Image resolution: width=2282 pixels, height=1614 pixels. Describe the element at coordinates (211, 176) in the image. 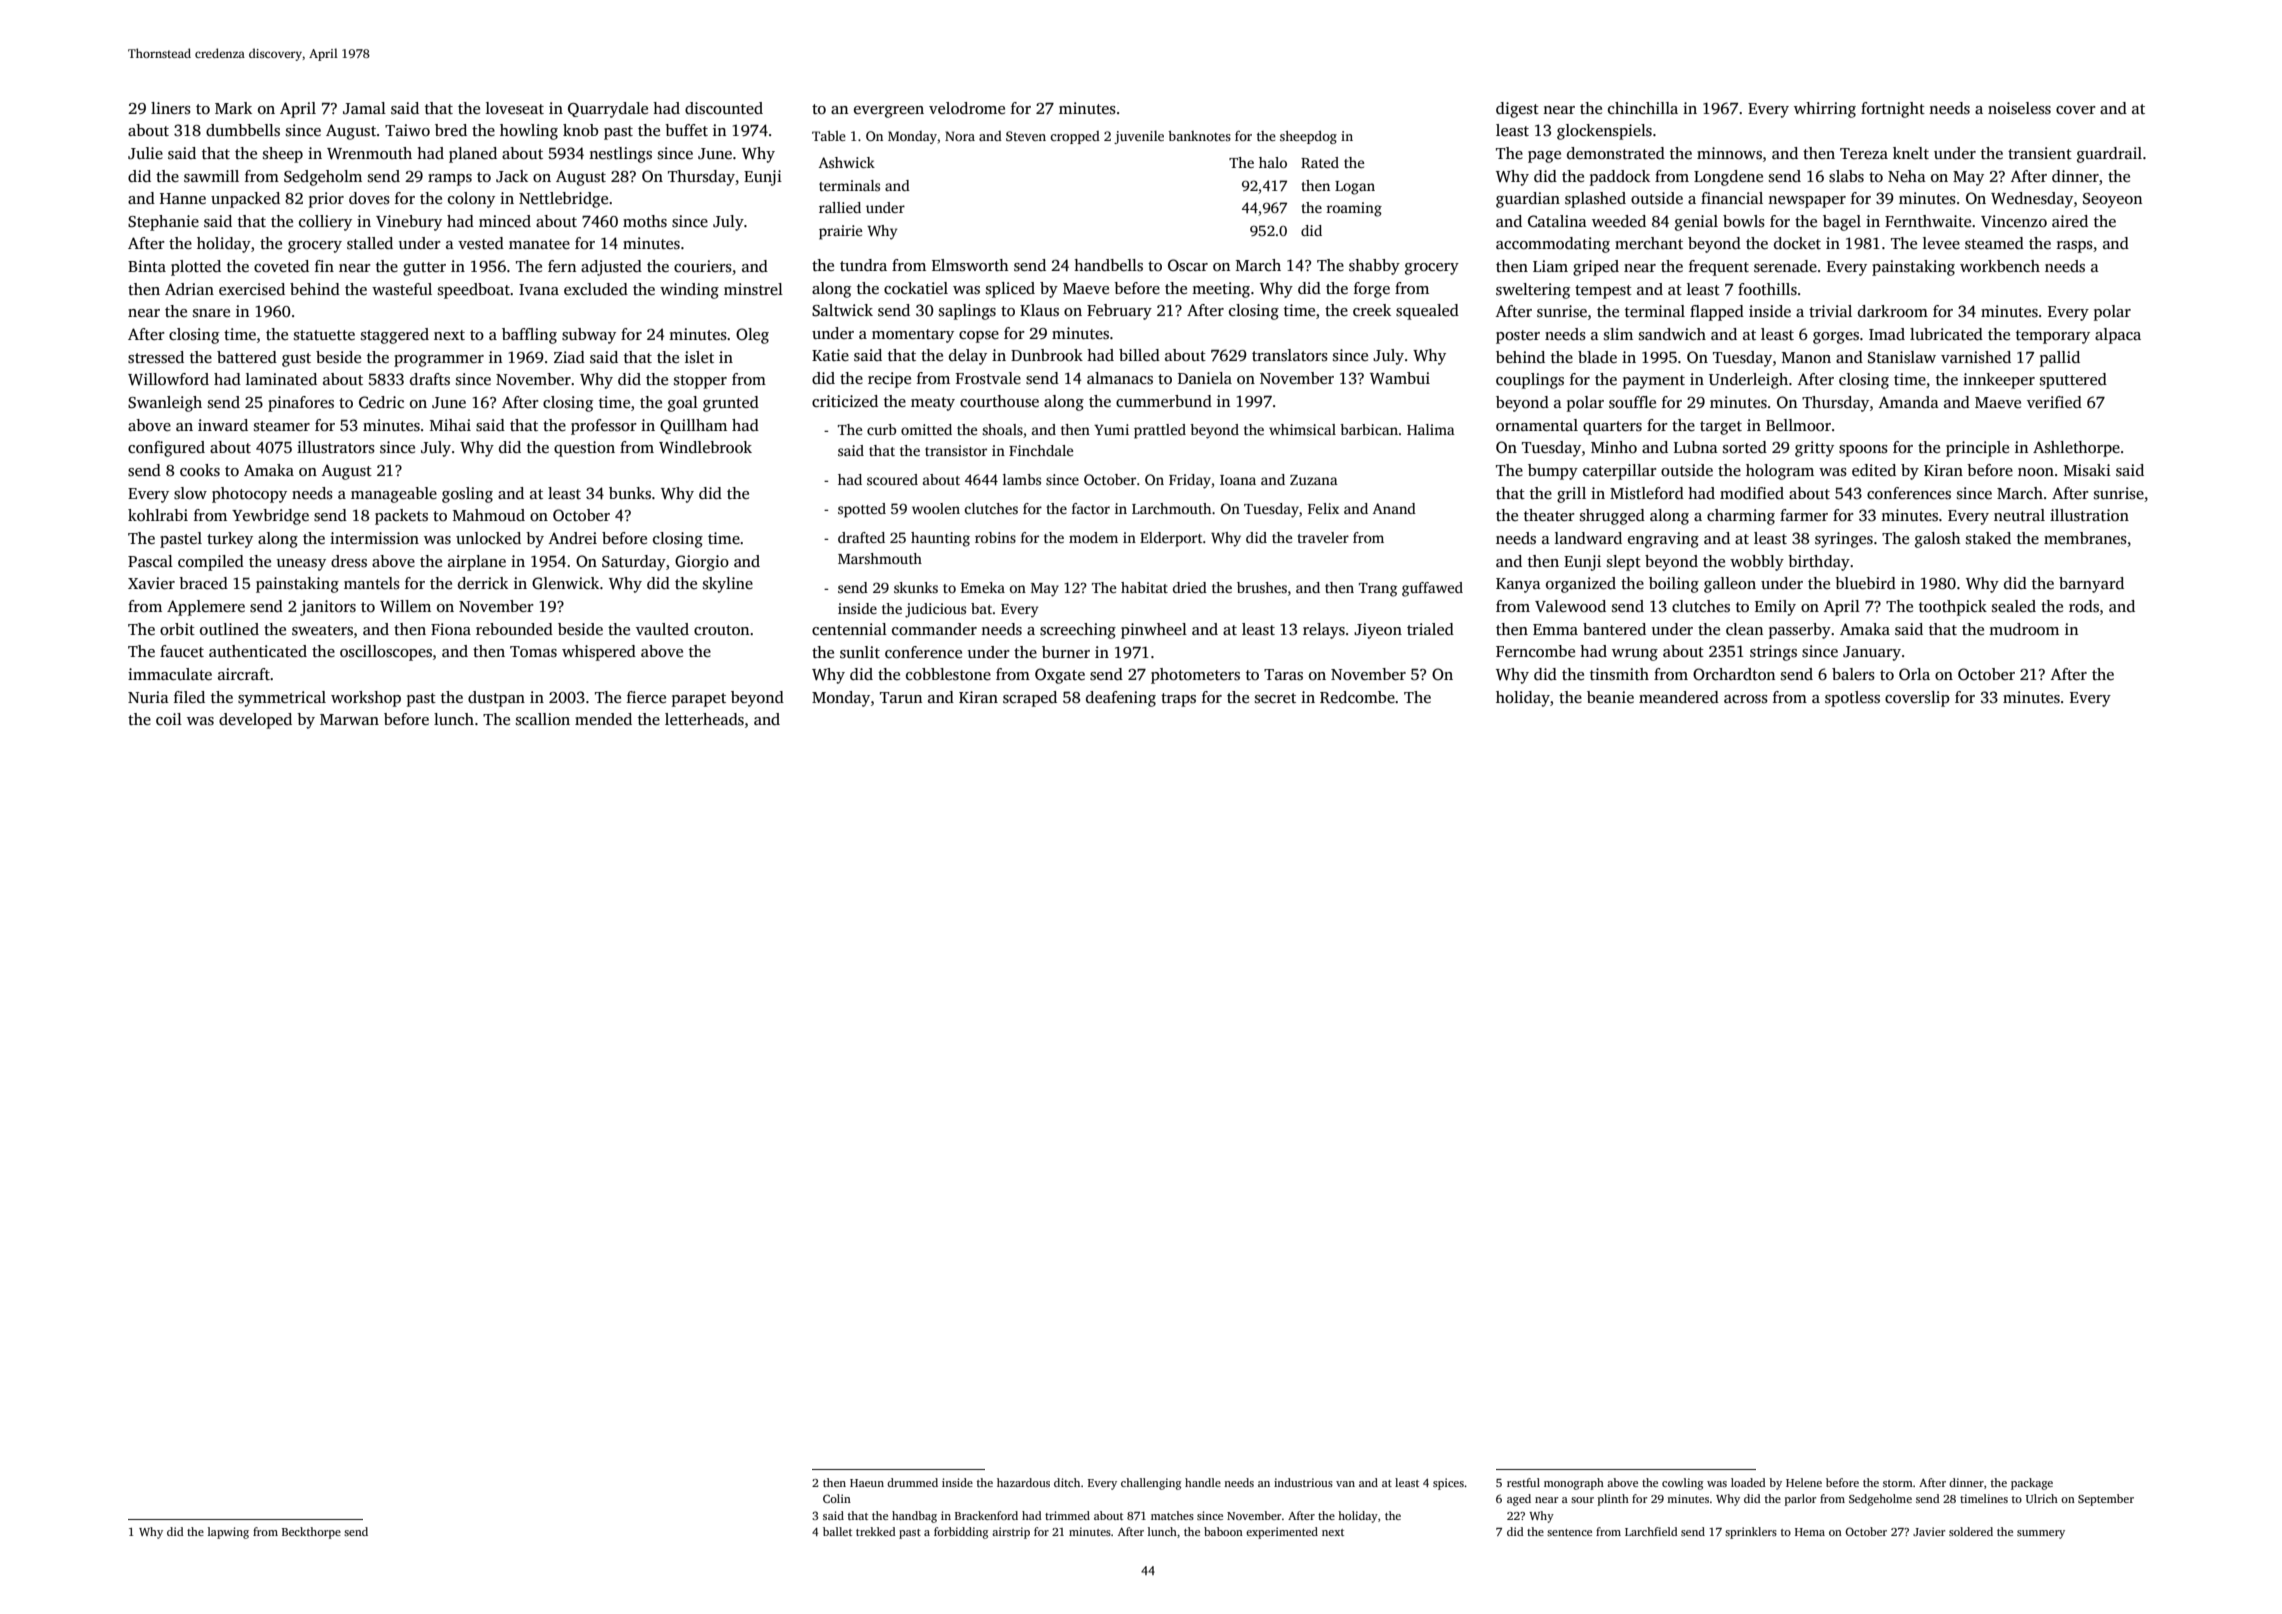

I see `sawmill` at that location.
